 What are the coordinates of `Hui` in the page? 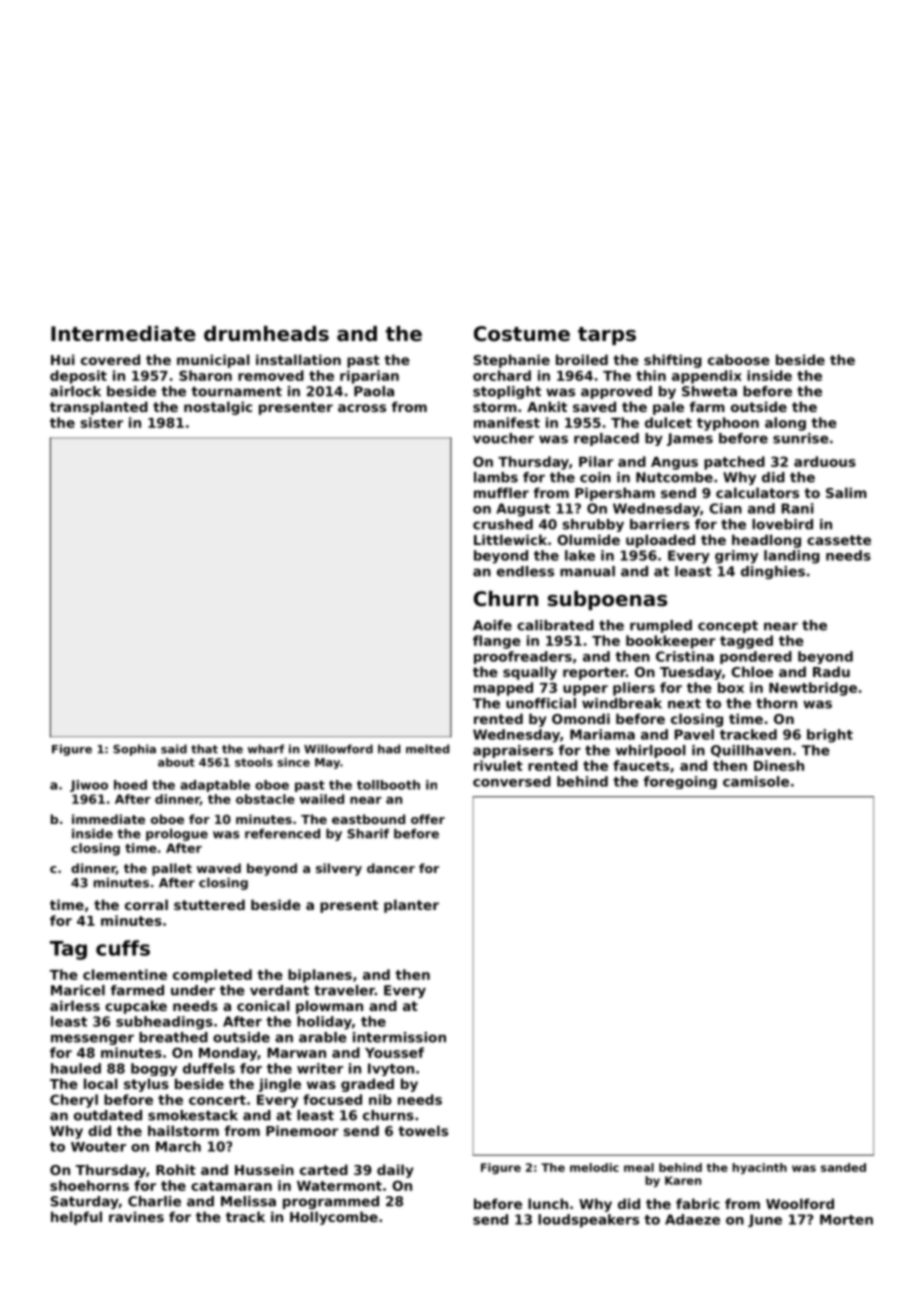 It's located at (63, 359).
